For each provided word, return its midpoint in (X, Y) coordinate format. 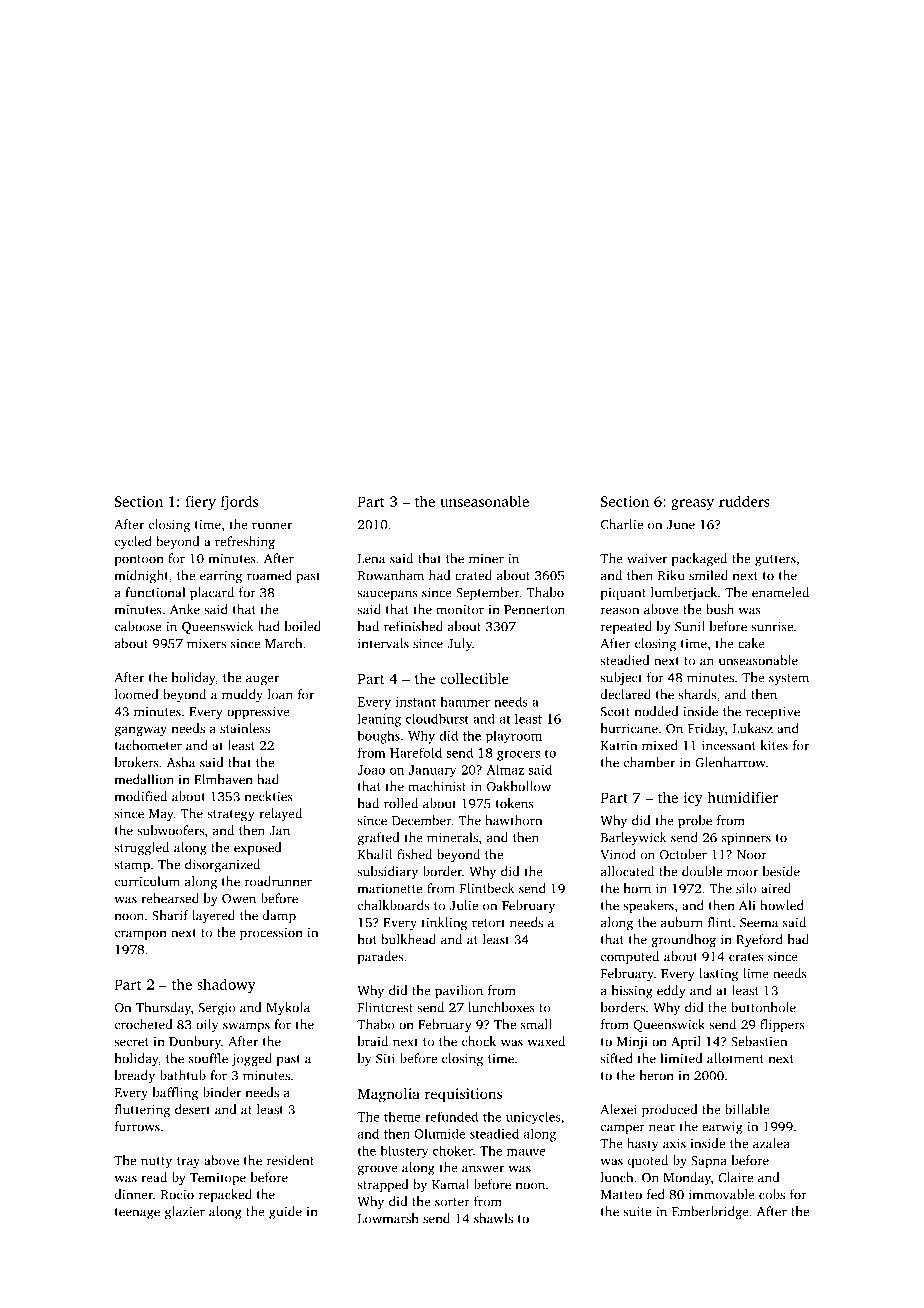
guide (285, 1213)
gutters (775, 561)
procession (271, 934)
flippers (782, 1025)
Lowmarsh (388, 1218)
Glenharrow (730, 762)
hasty (642, 1144)
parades (380, 957)
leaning (379, 720)
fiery (200, 502)
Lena (371, 559)
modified (141, 796)
